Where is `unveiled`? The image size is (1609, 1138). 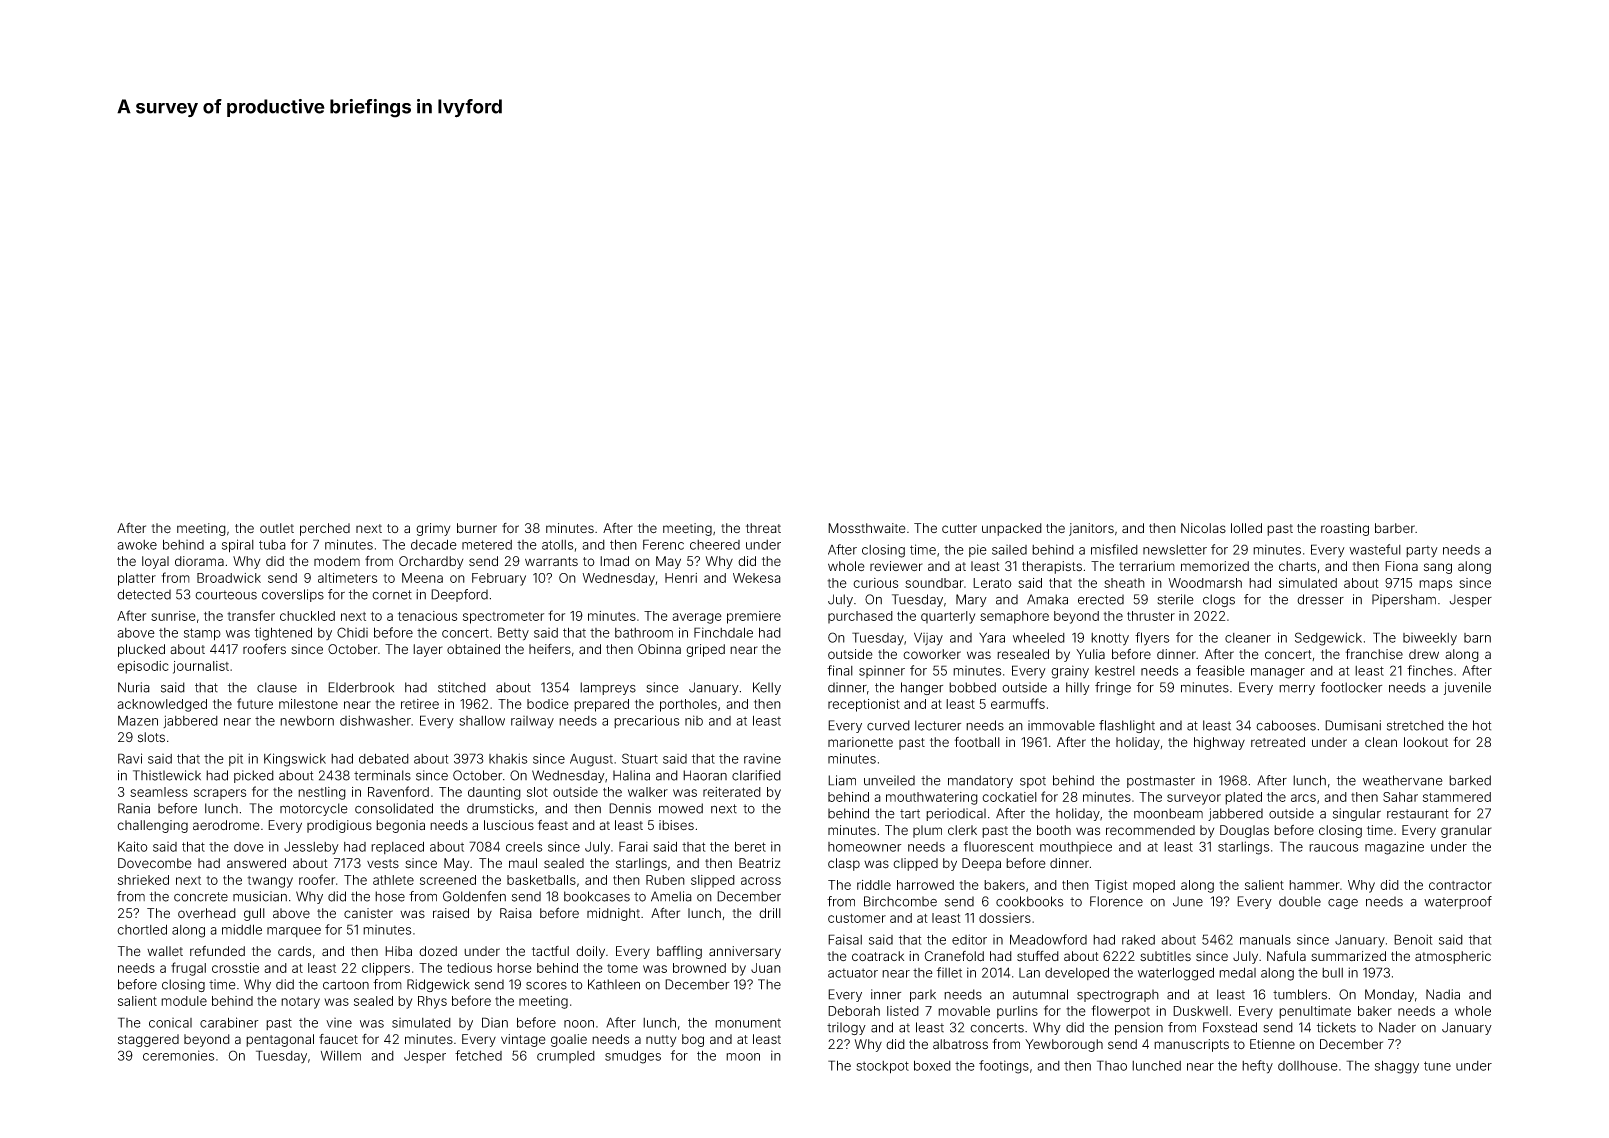
unveiled is located at coordinates (889, 780).
